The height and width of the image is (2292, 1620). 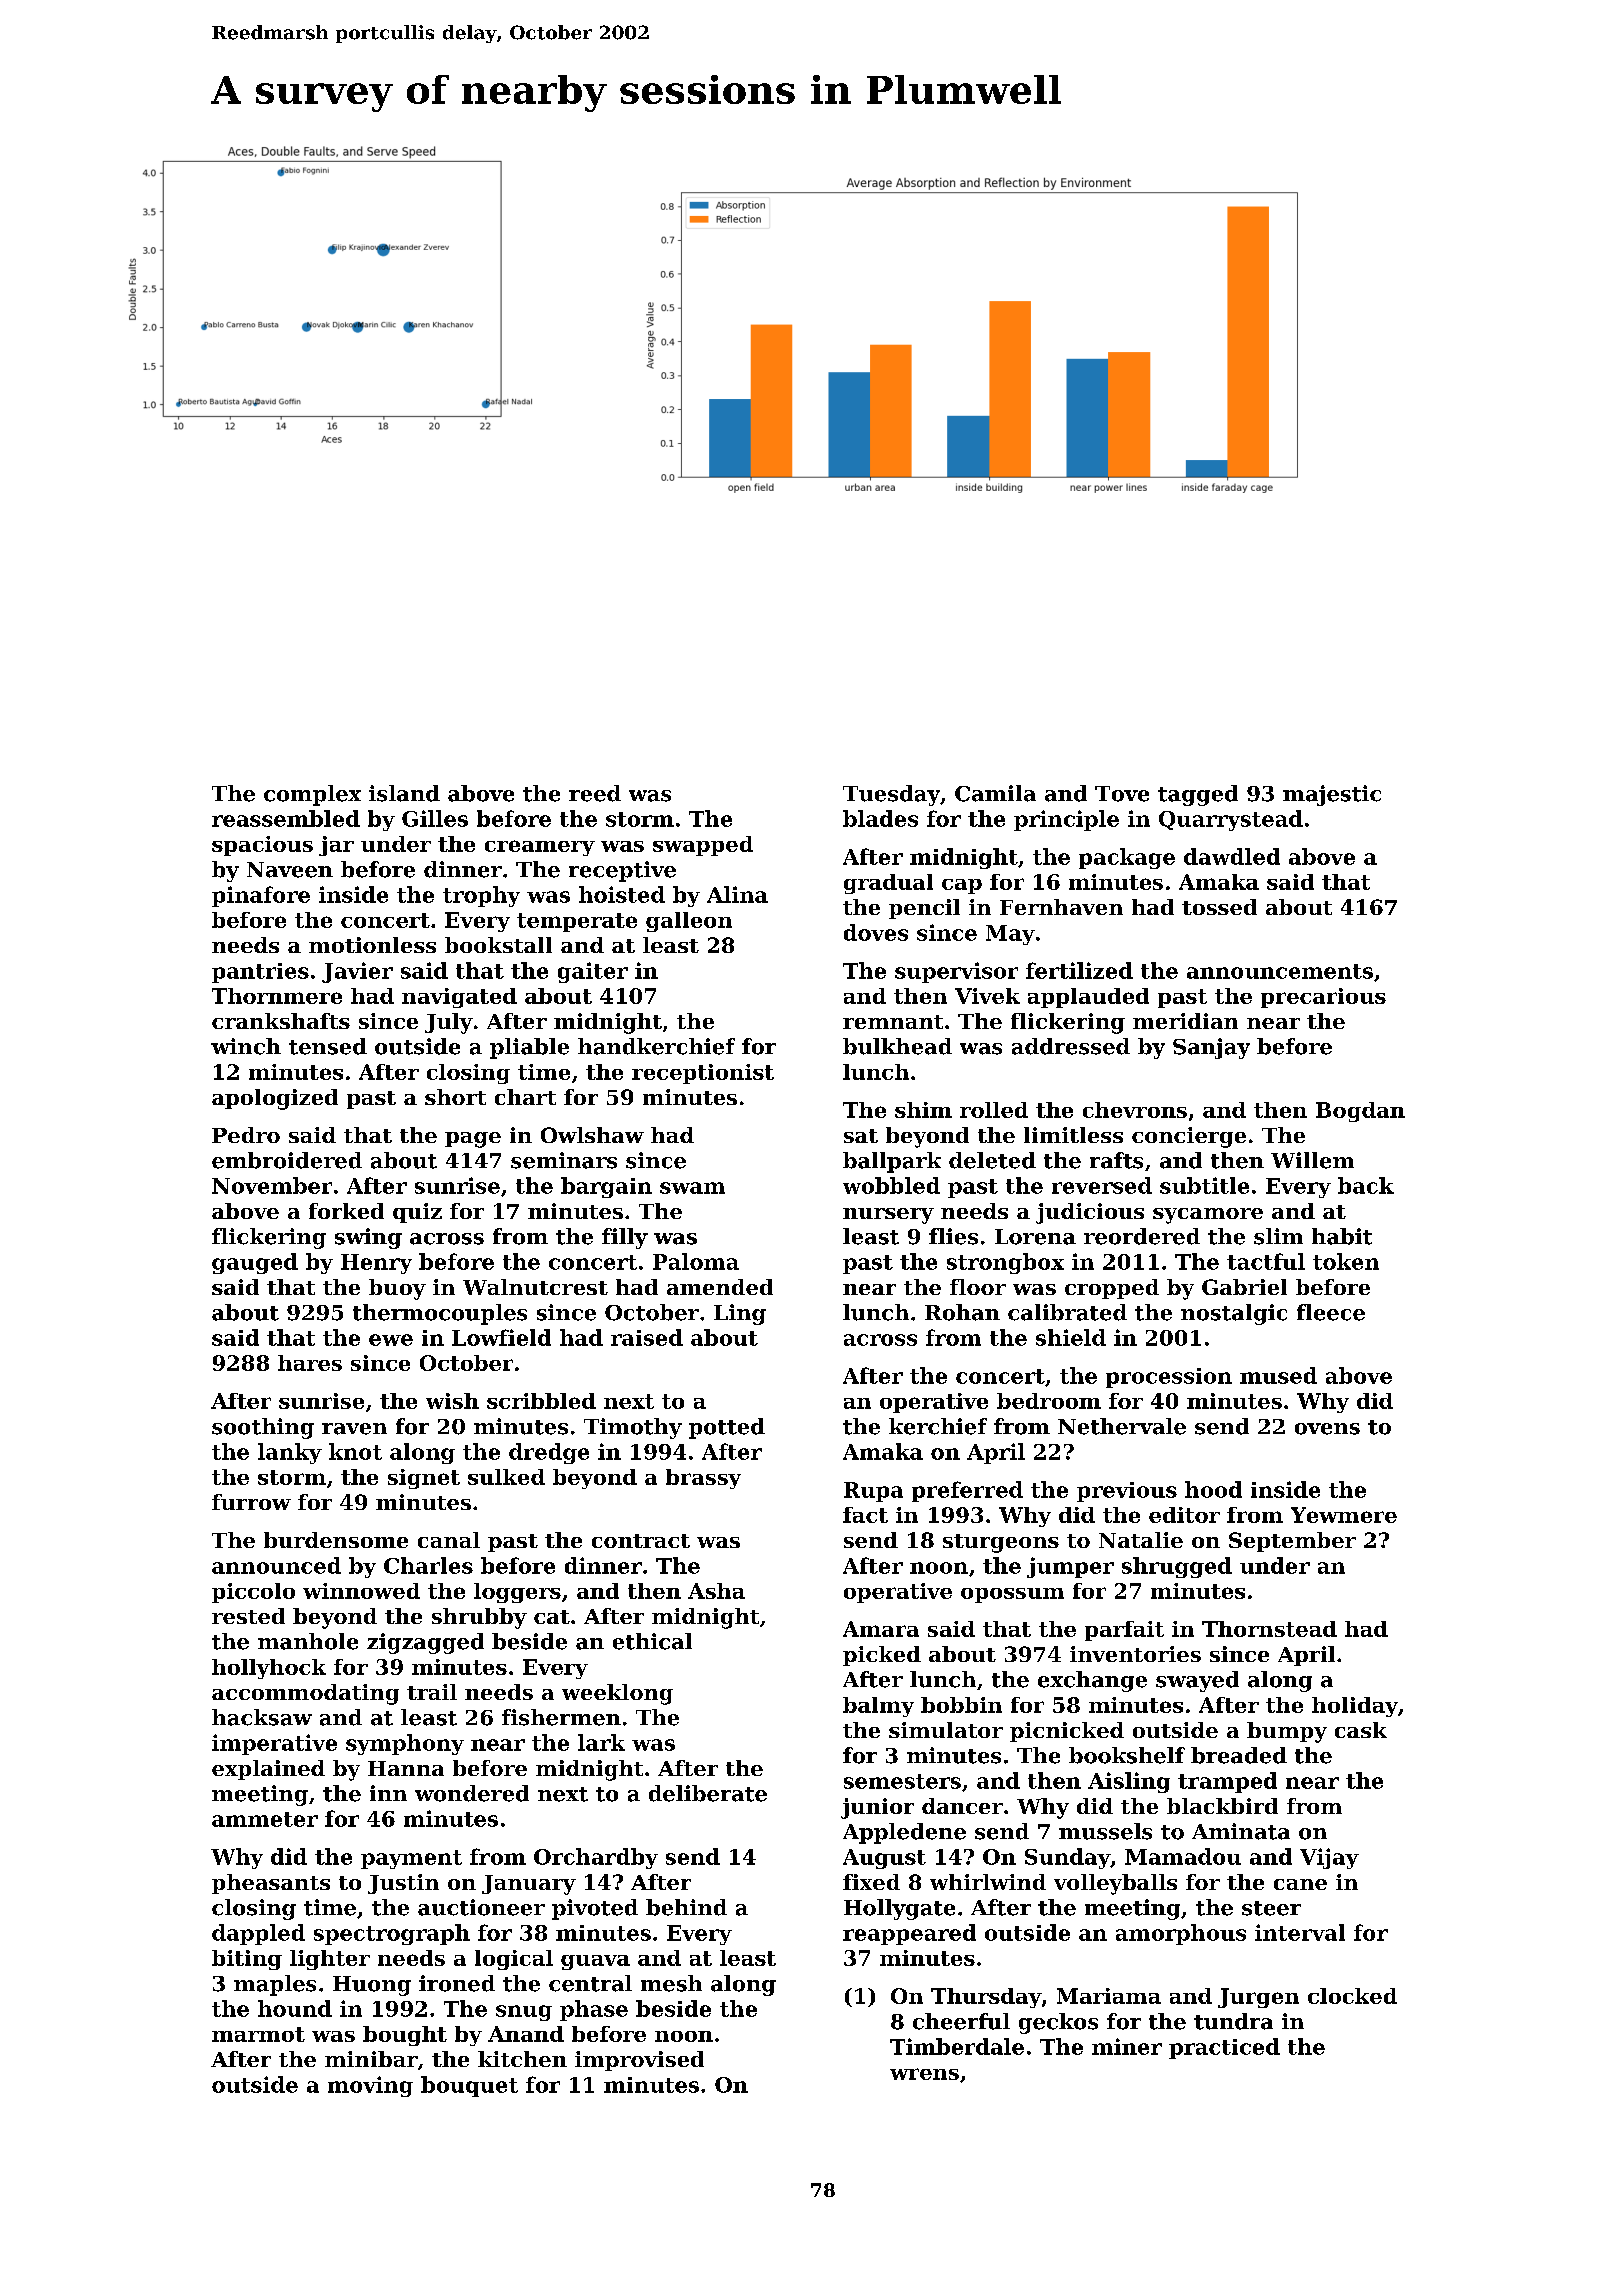 I want to click on soothing, so click(x=263, y=1428).
